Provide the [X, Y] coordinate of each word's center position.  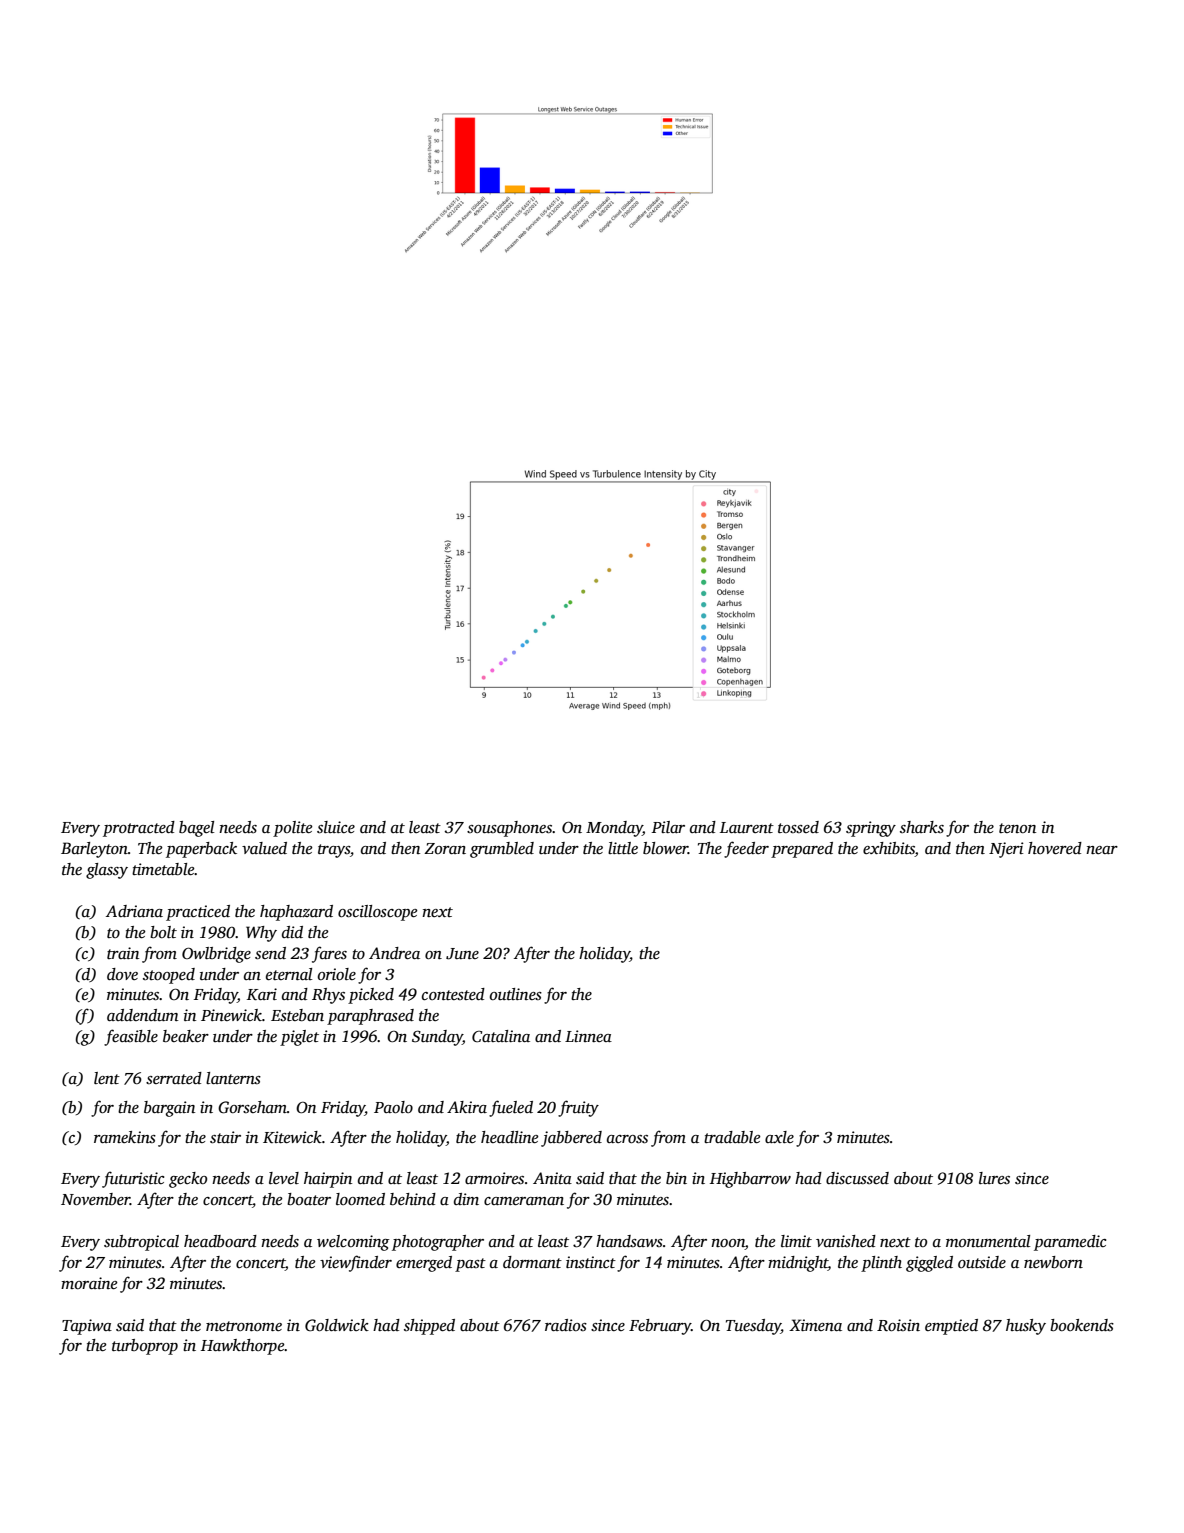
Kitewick [292, 1137]
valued [264, 848]
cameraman [524, 1201]
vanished [846, 1241]
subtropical [141, 1243]
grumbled [502, 850]
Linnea [588, 1036]
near [1102, 850]
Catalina [501, 1036]
